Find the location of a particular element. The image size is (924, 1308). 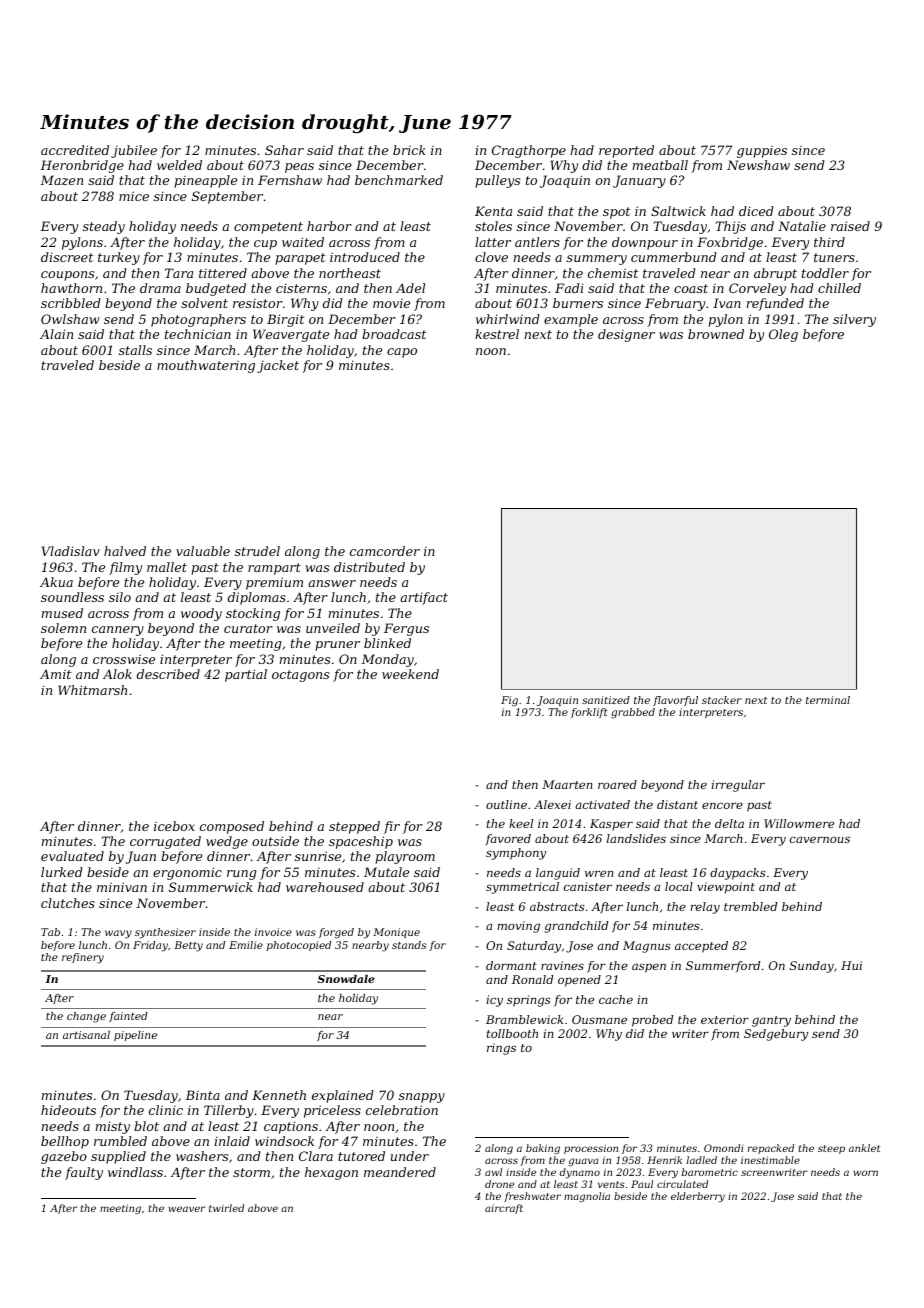

refinery is located at coordinates (83, 958).
